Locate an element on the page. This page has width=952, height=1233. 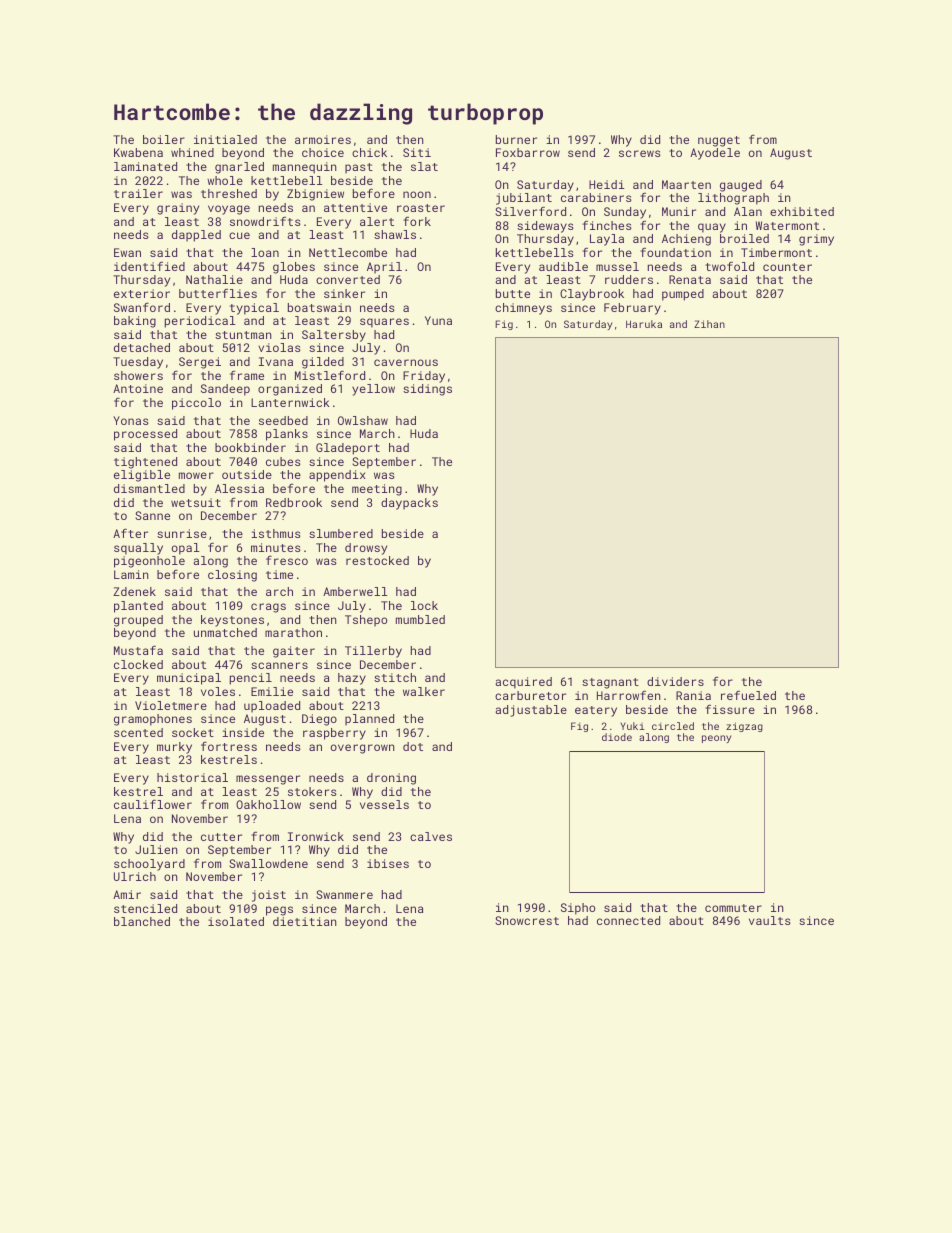
Yuna is located at coordinates (438, 320).
